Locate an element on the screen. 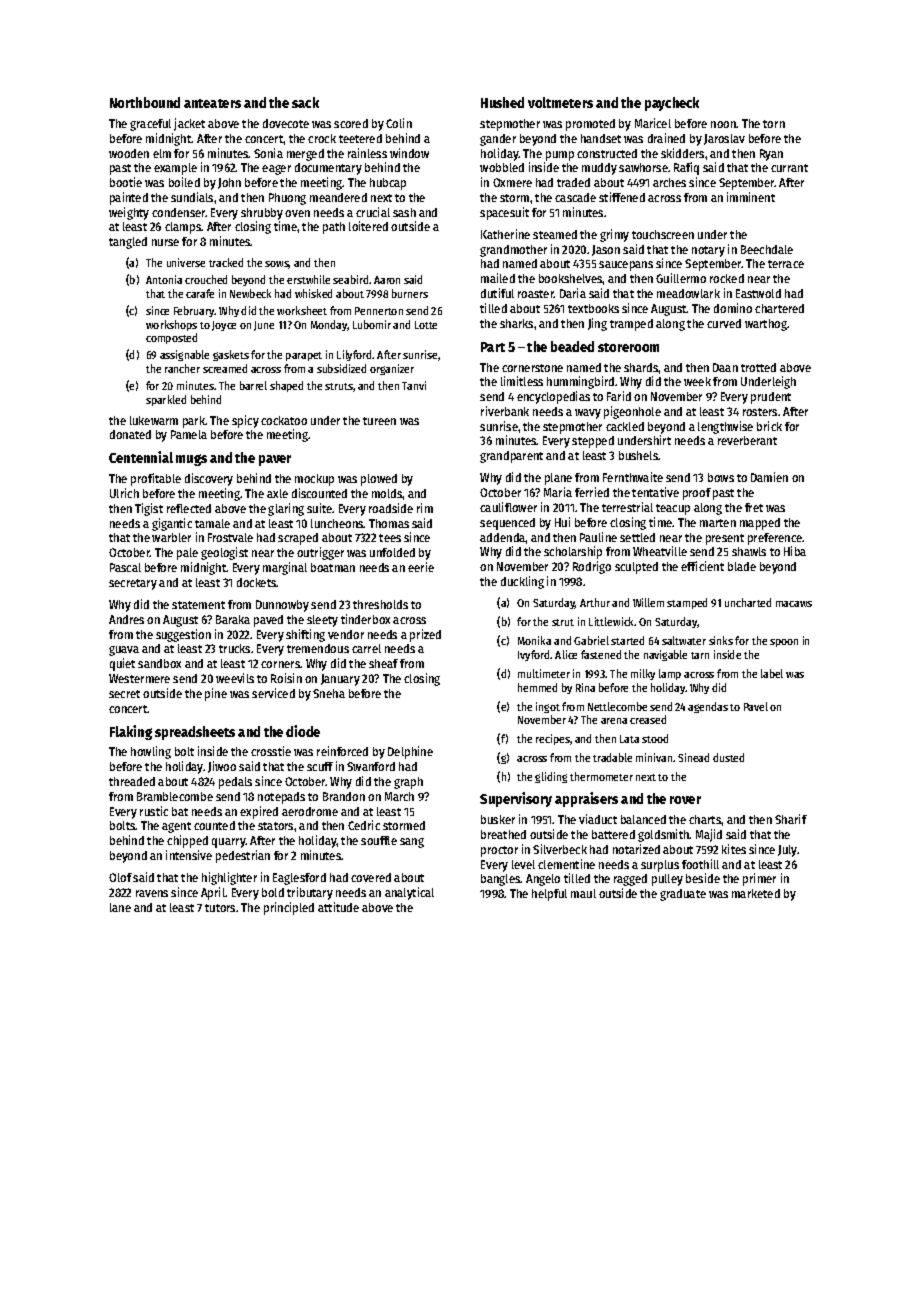 The width and height of the screenshot is (924, 1308). expired is located at coordinates (259, 812).
